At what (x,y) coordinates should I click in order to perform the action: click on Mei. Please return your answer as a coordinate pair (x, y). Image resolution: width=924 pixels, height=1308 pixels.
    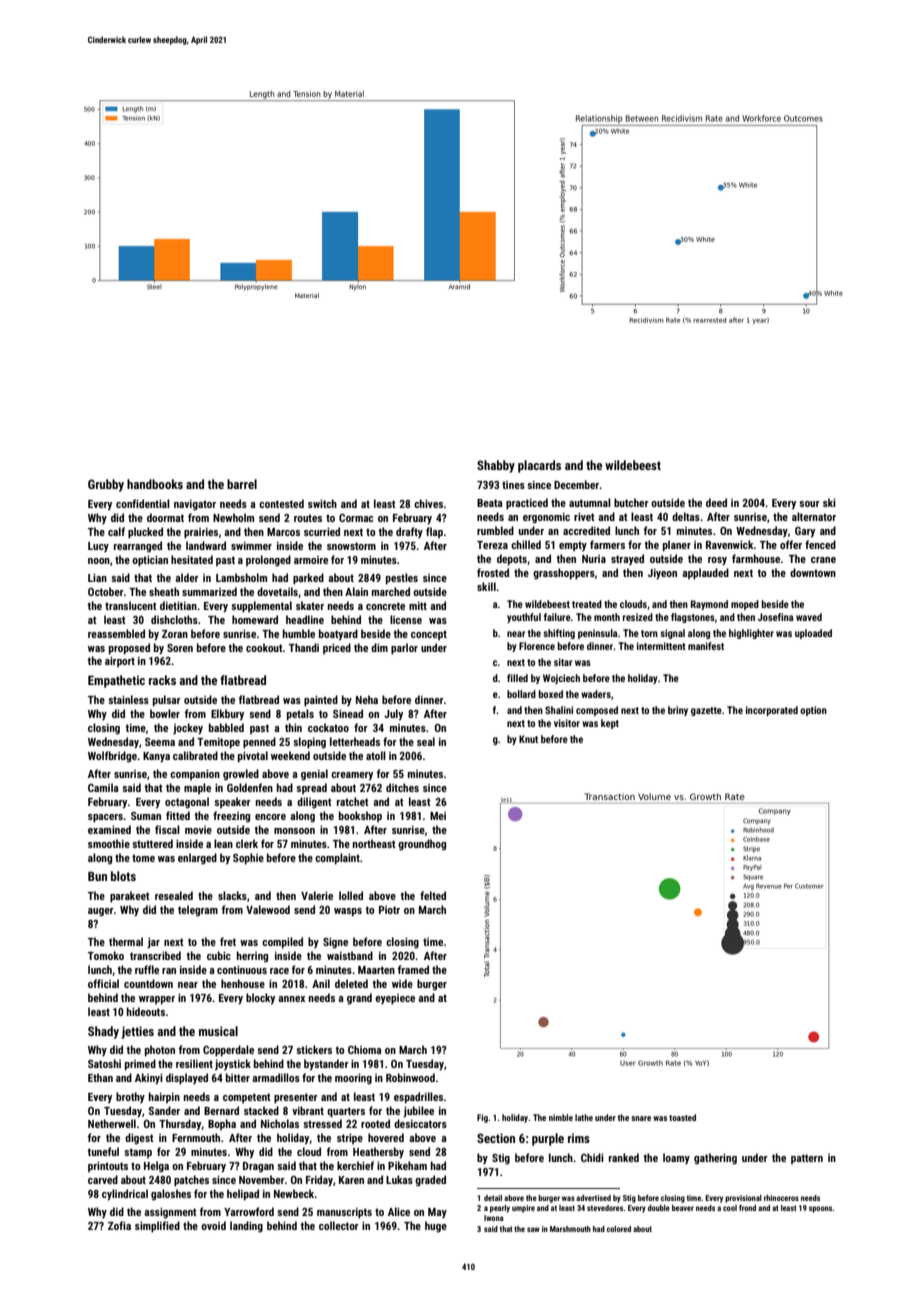
    Looking at the image, I should click on (438, 816).
